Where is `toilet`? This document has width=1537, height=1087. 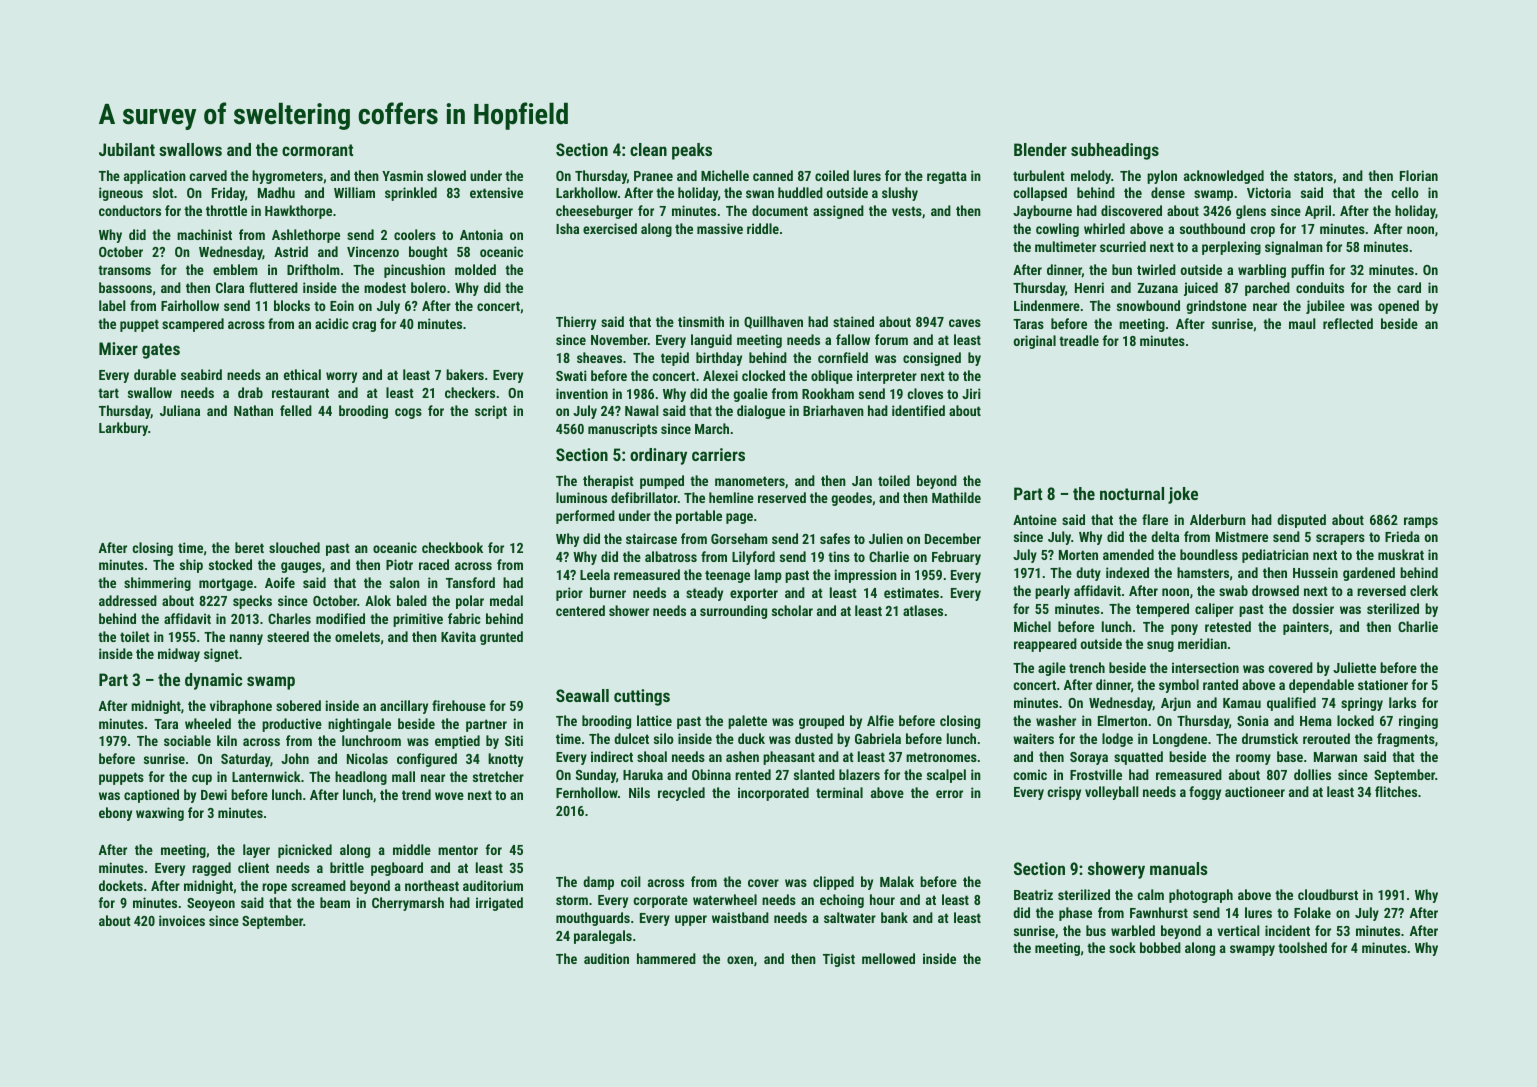
toilet is located at coordinates (135, 636).
